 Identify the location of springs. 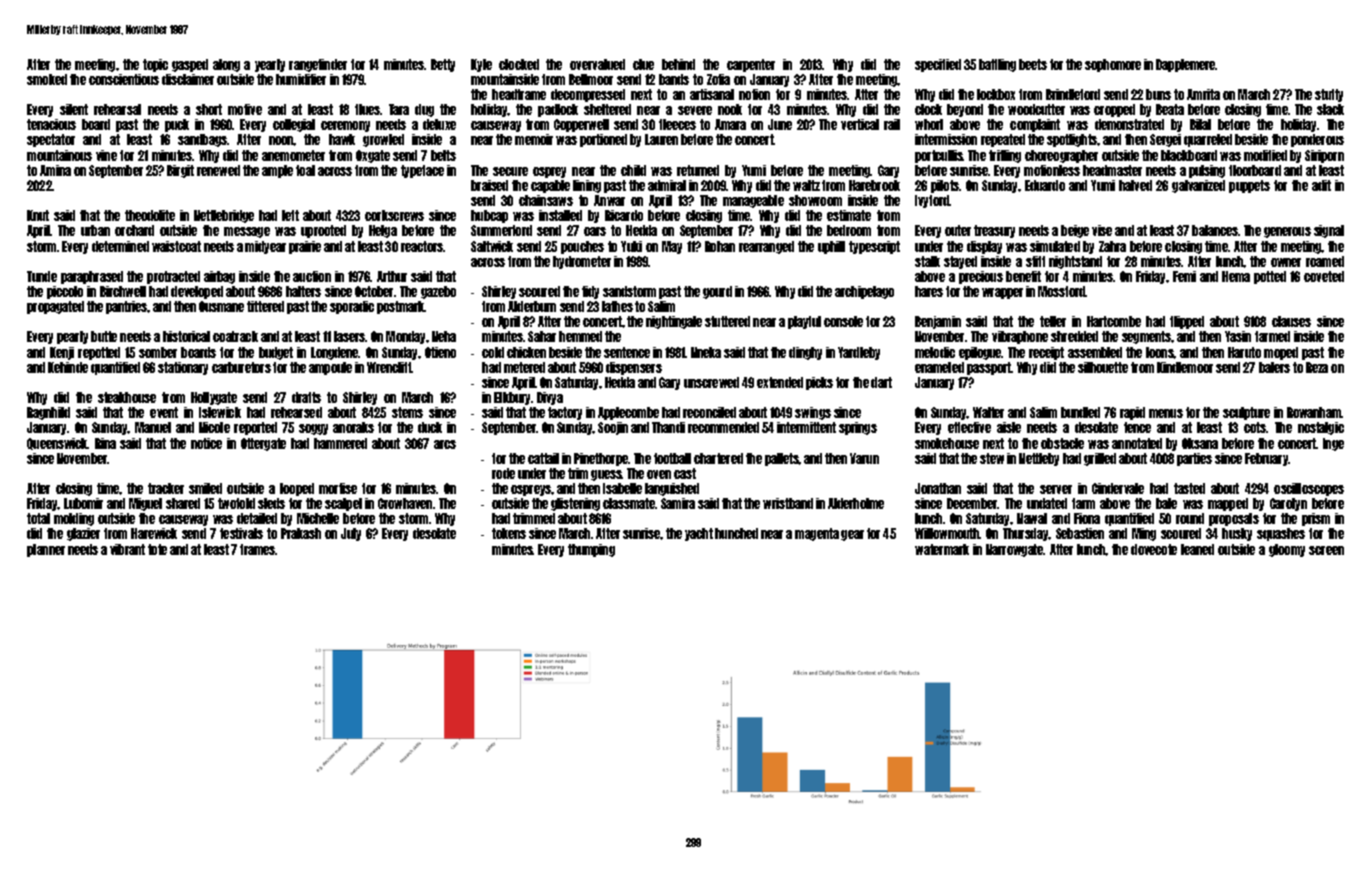
(858, 428).
